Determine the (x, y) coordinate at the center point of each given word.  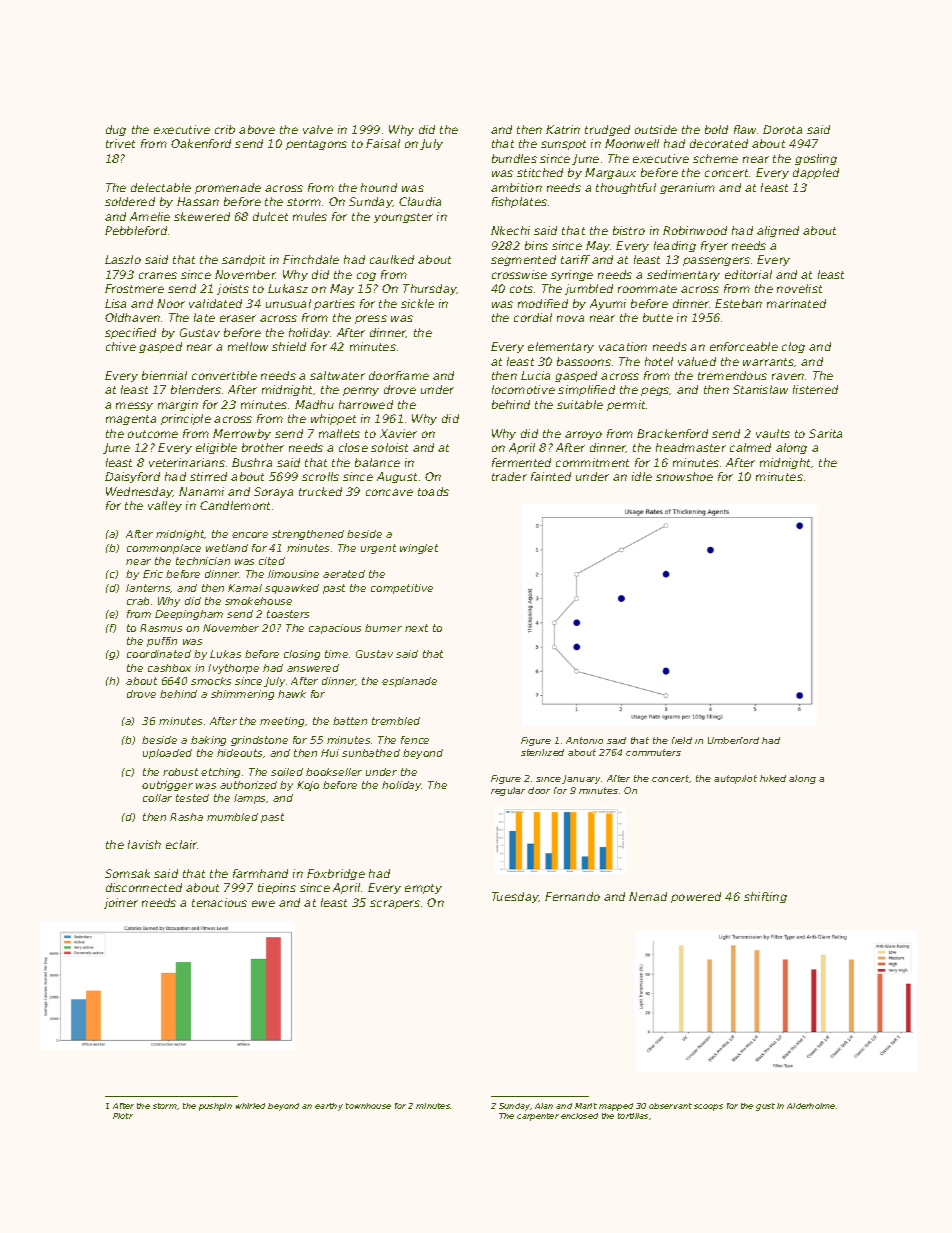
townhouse (368, 1106)
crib (225, 129)
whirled (250, 1106)
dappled (816, 173)
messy (134, 406)
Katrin (563, 129)
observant (670, 1106)
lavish (144, 844)
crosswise (519, 274)
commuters (653, 752)
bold (716, 129)
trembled (396, 721)
